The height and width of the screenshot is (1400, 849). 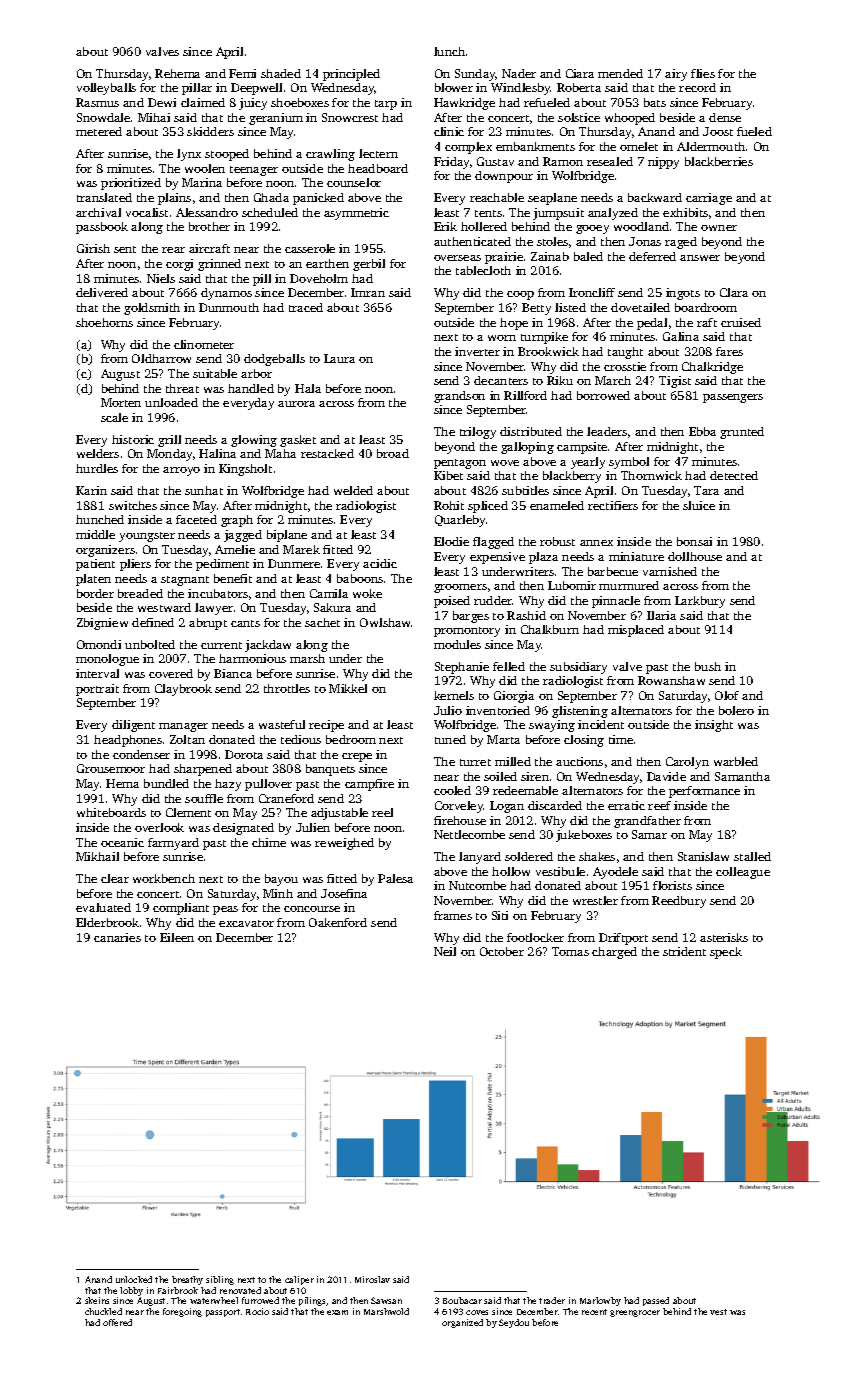 I want to click on worn, so click(x=502, y=338).
